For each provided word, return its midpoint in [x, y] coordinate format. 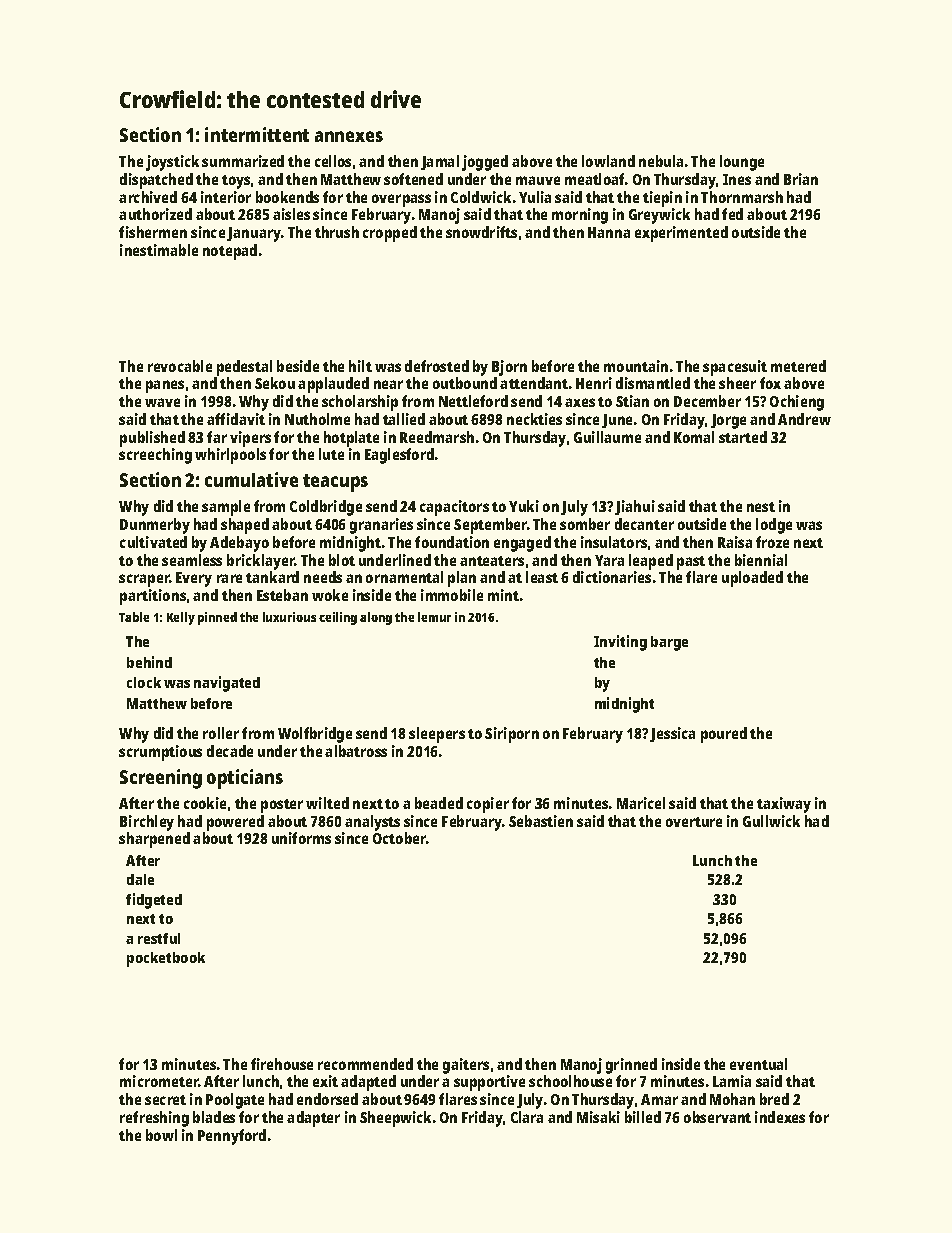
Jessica [672, 734]
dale [140, 879]
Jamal [440, 162]
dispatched [156, 181]
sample [226, 508]
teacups [335, 483]
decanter [644, 524]
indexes [780, 1117]
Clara [527, 1117]
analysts [372, 823]
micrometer [159, 1081]
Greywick [659, 216]
